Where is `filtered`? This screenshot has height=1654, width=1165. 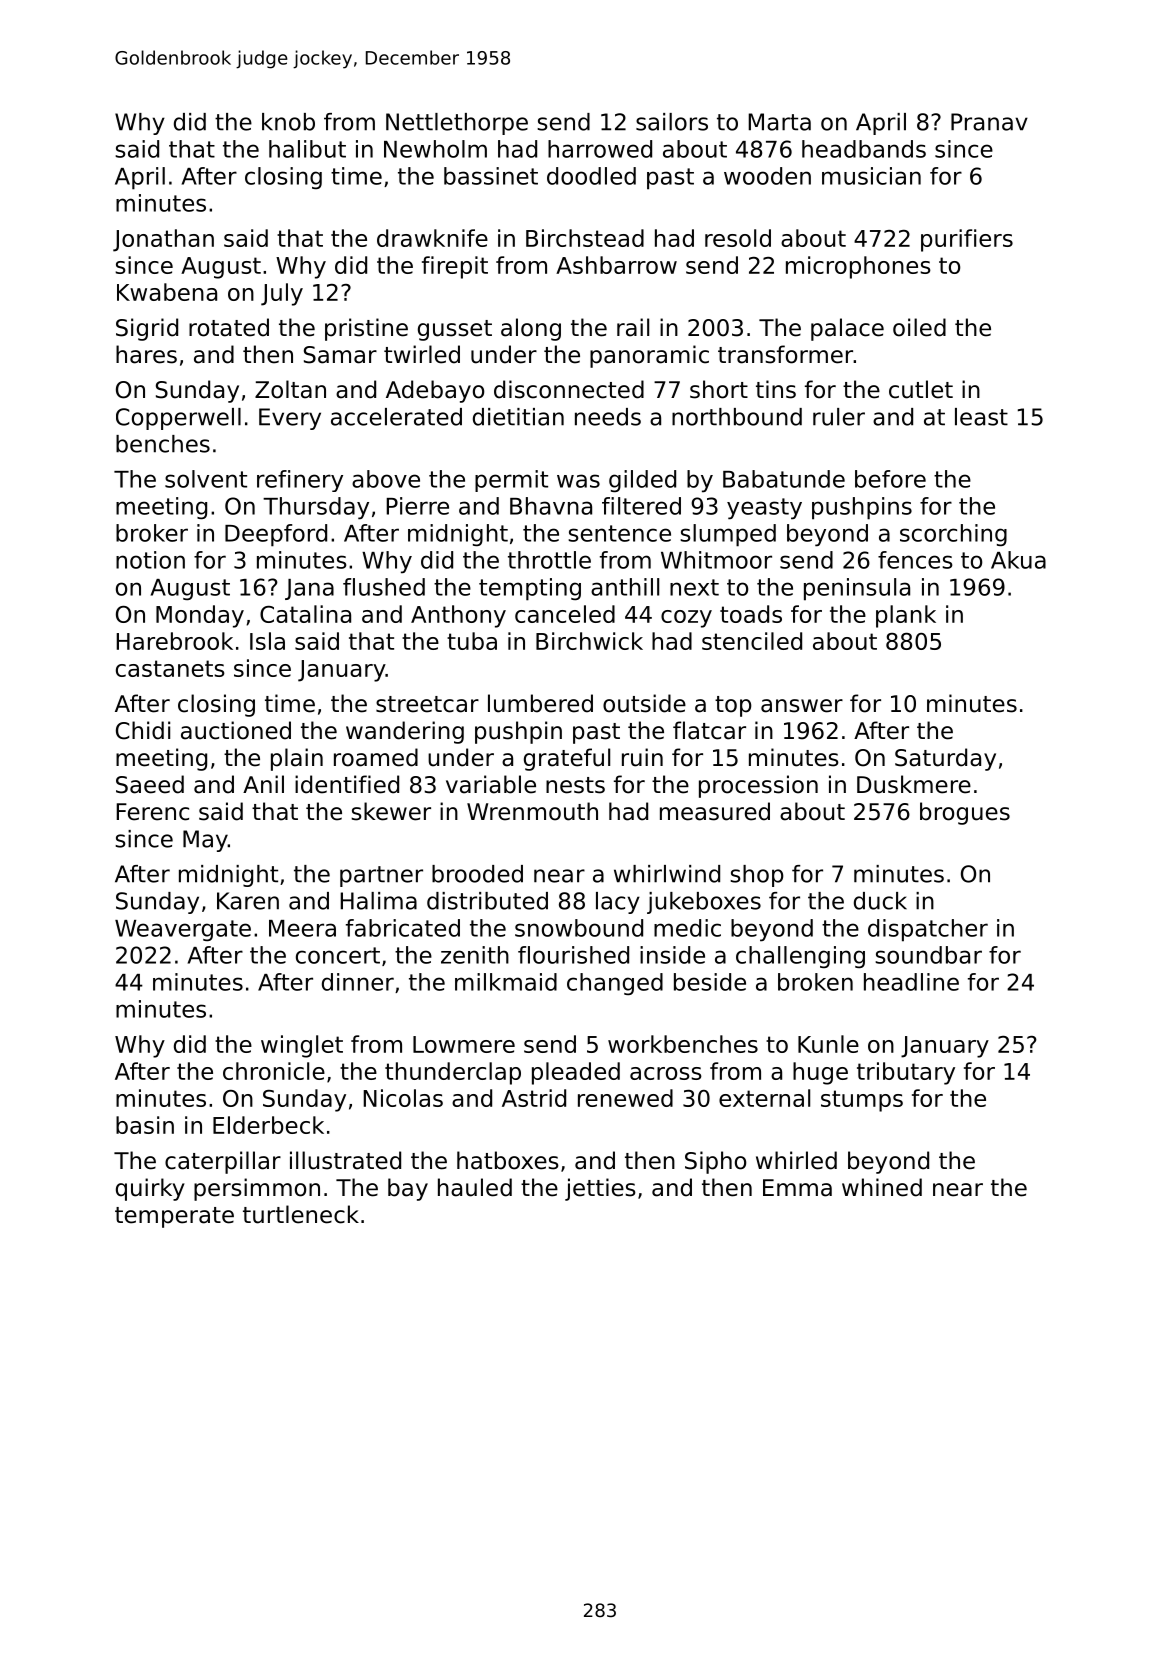
filtered is located at coordinates (641, 506).
